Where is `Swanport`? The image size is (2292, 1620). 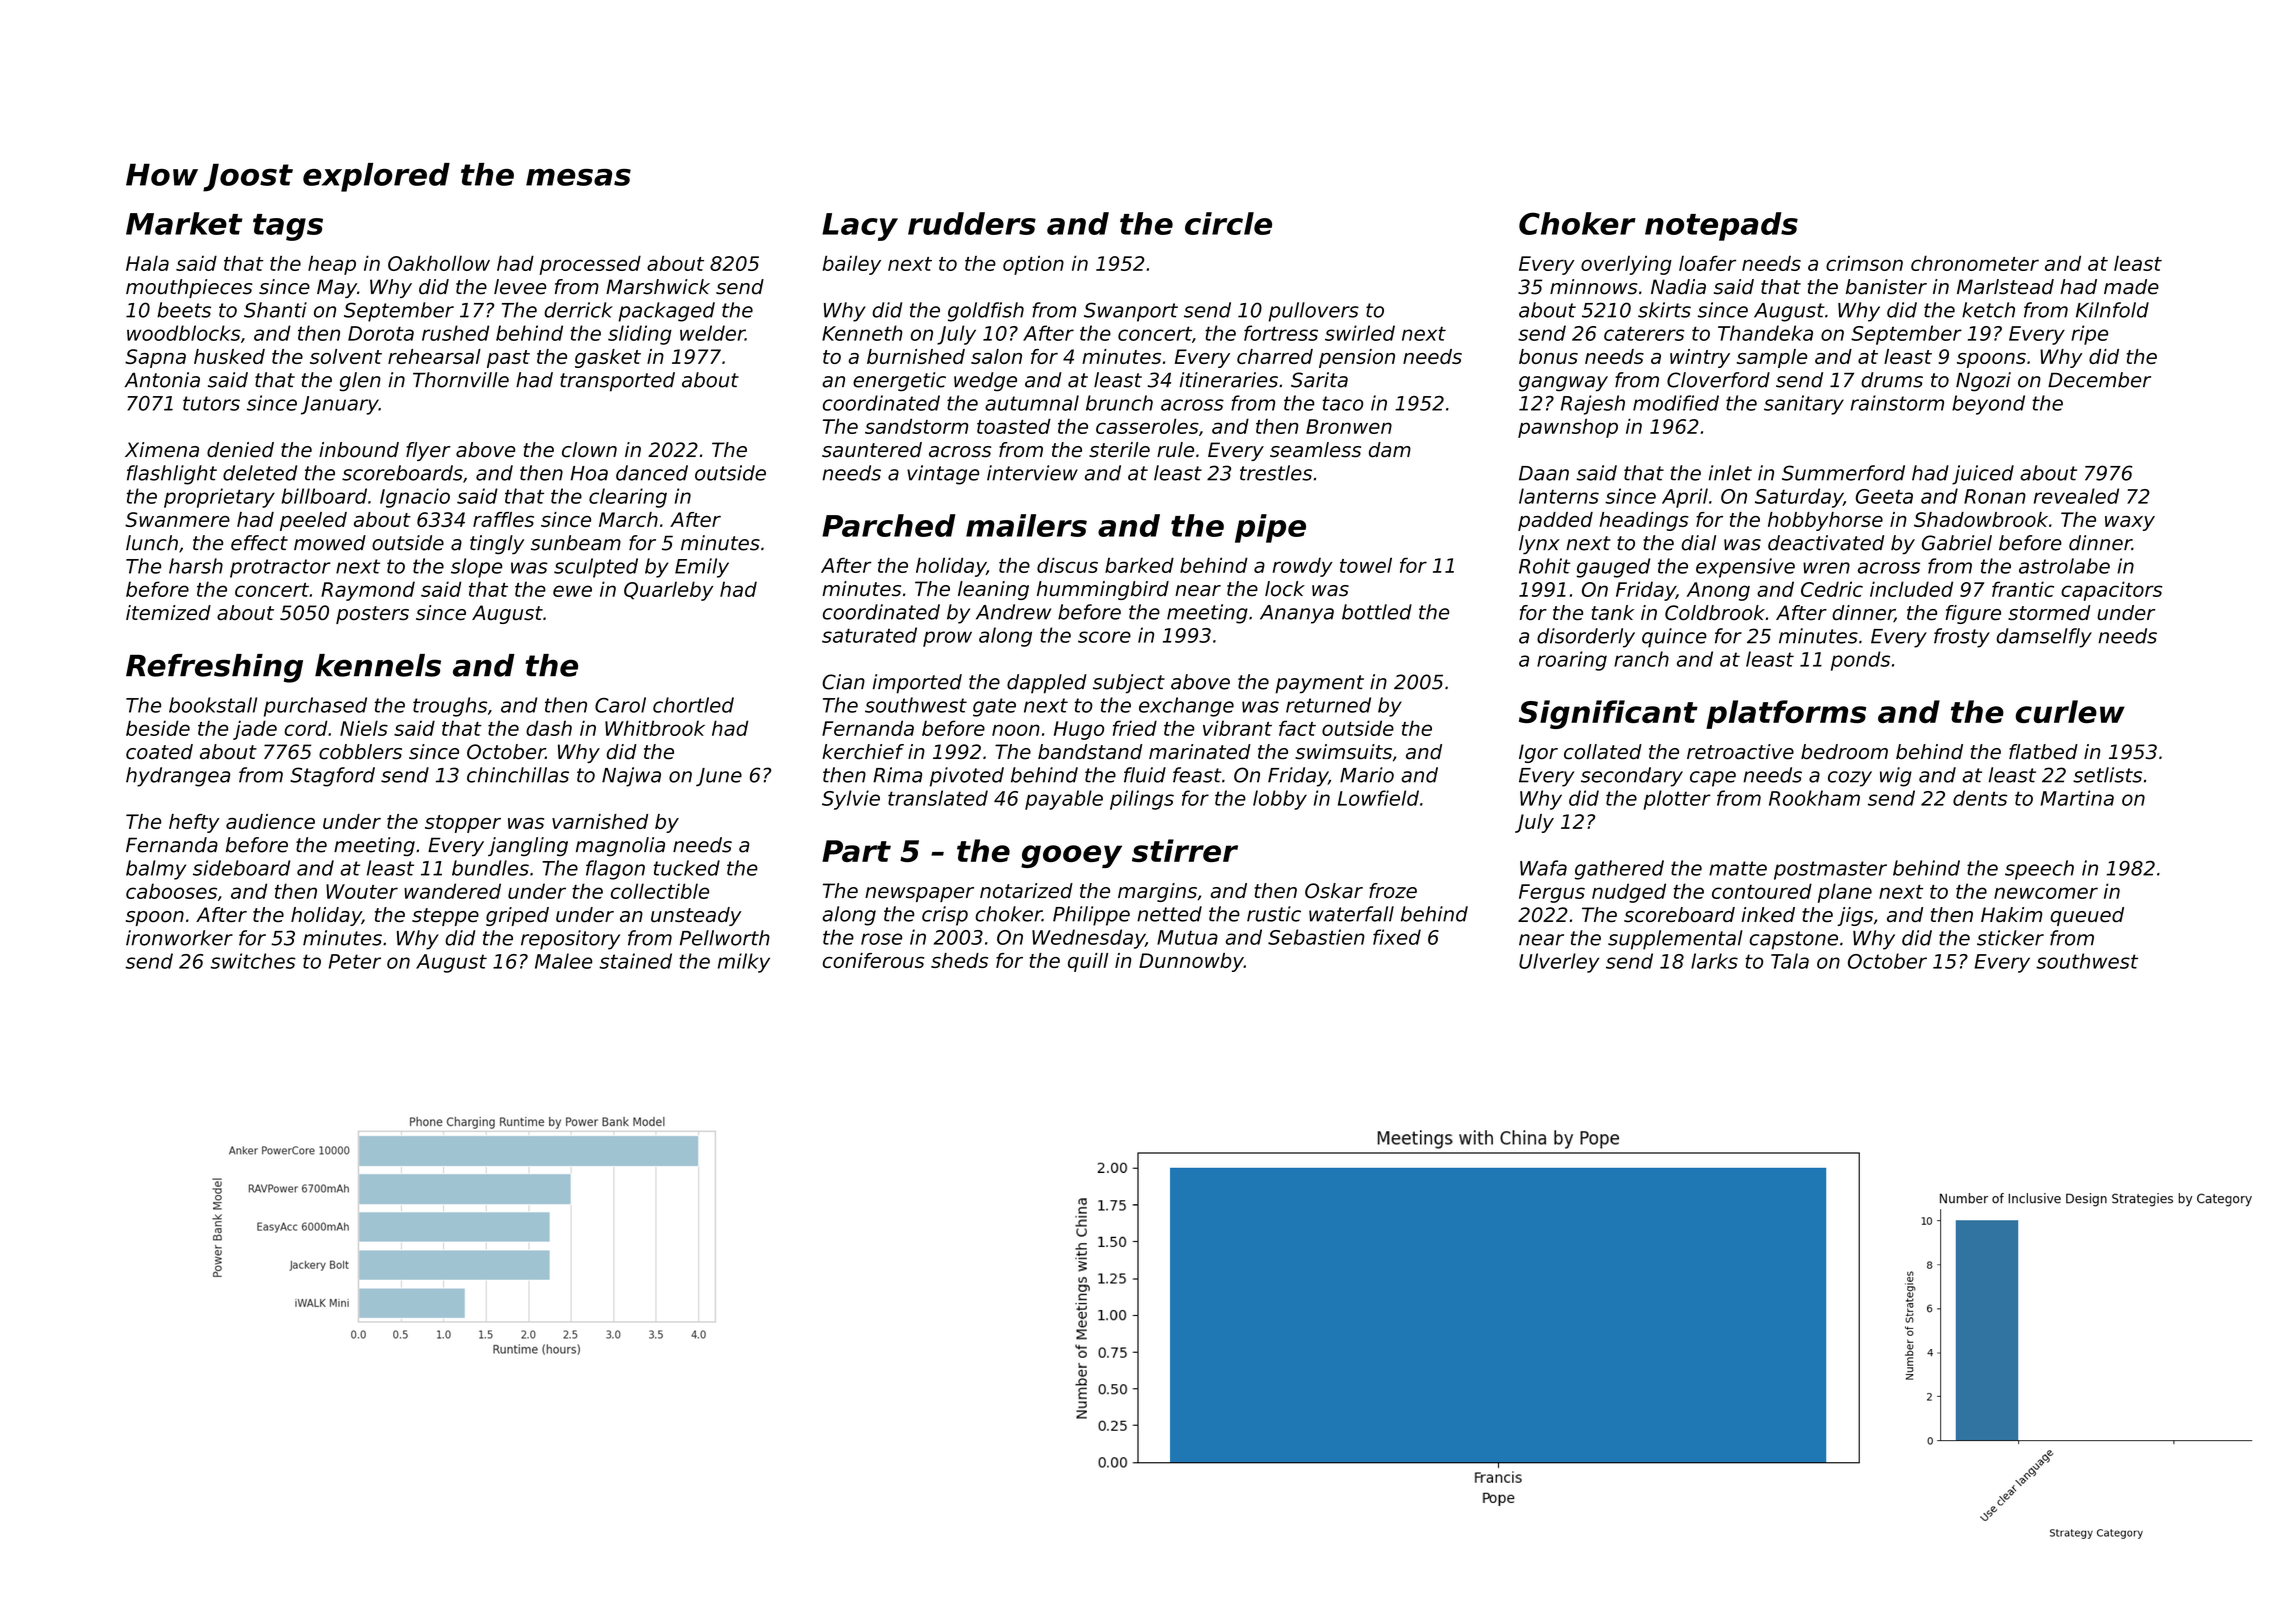 Swanport is located at coordinates (1131, 312).
